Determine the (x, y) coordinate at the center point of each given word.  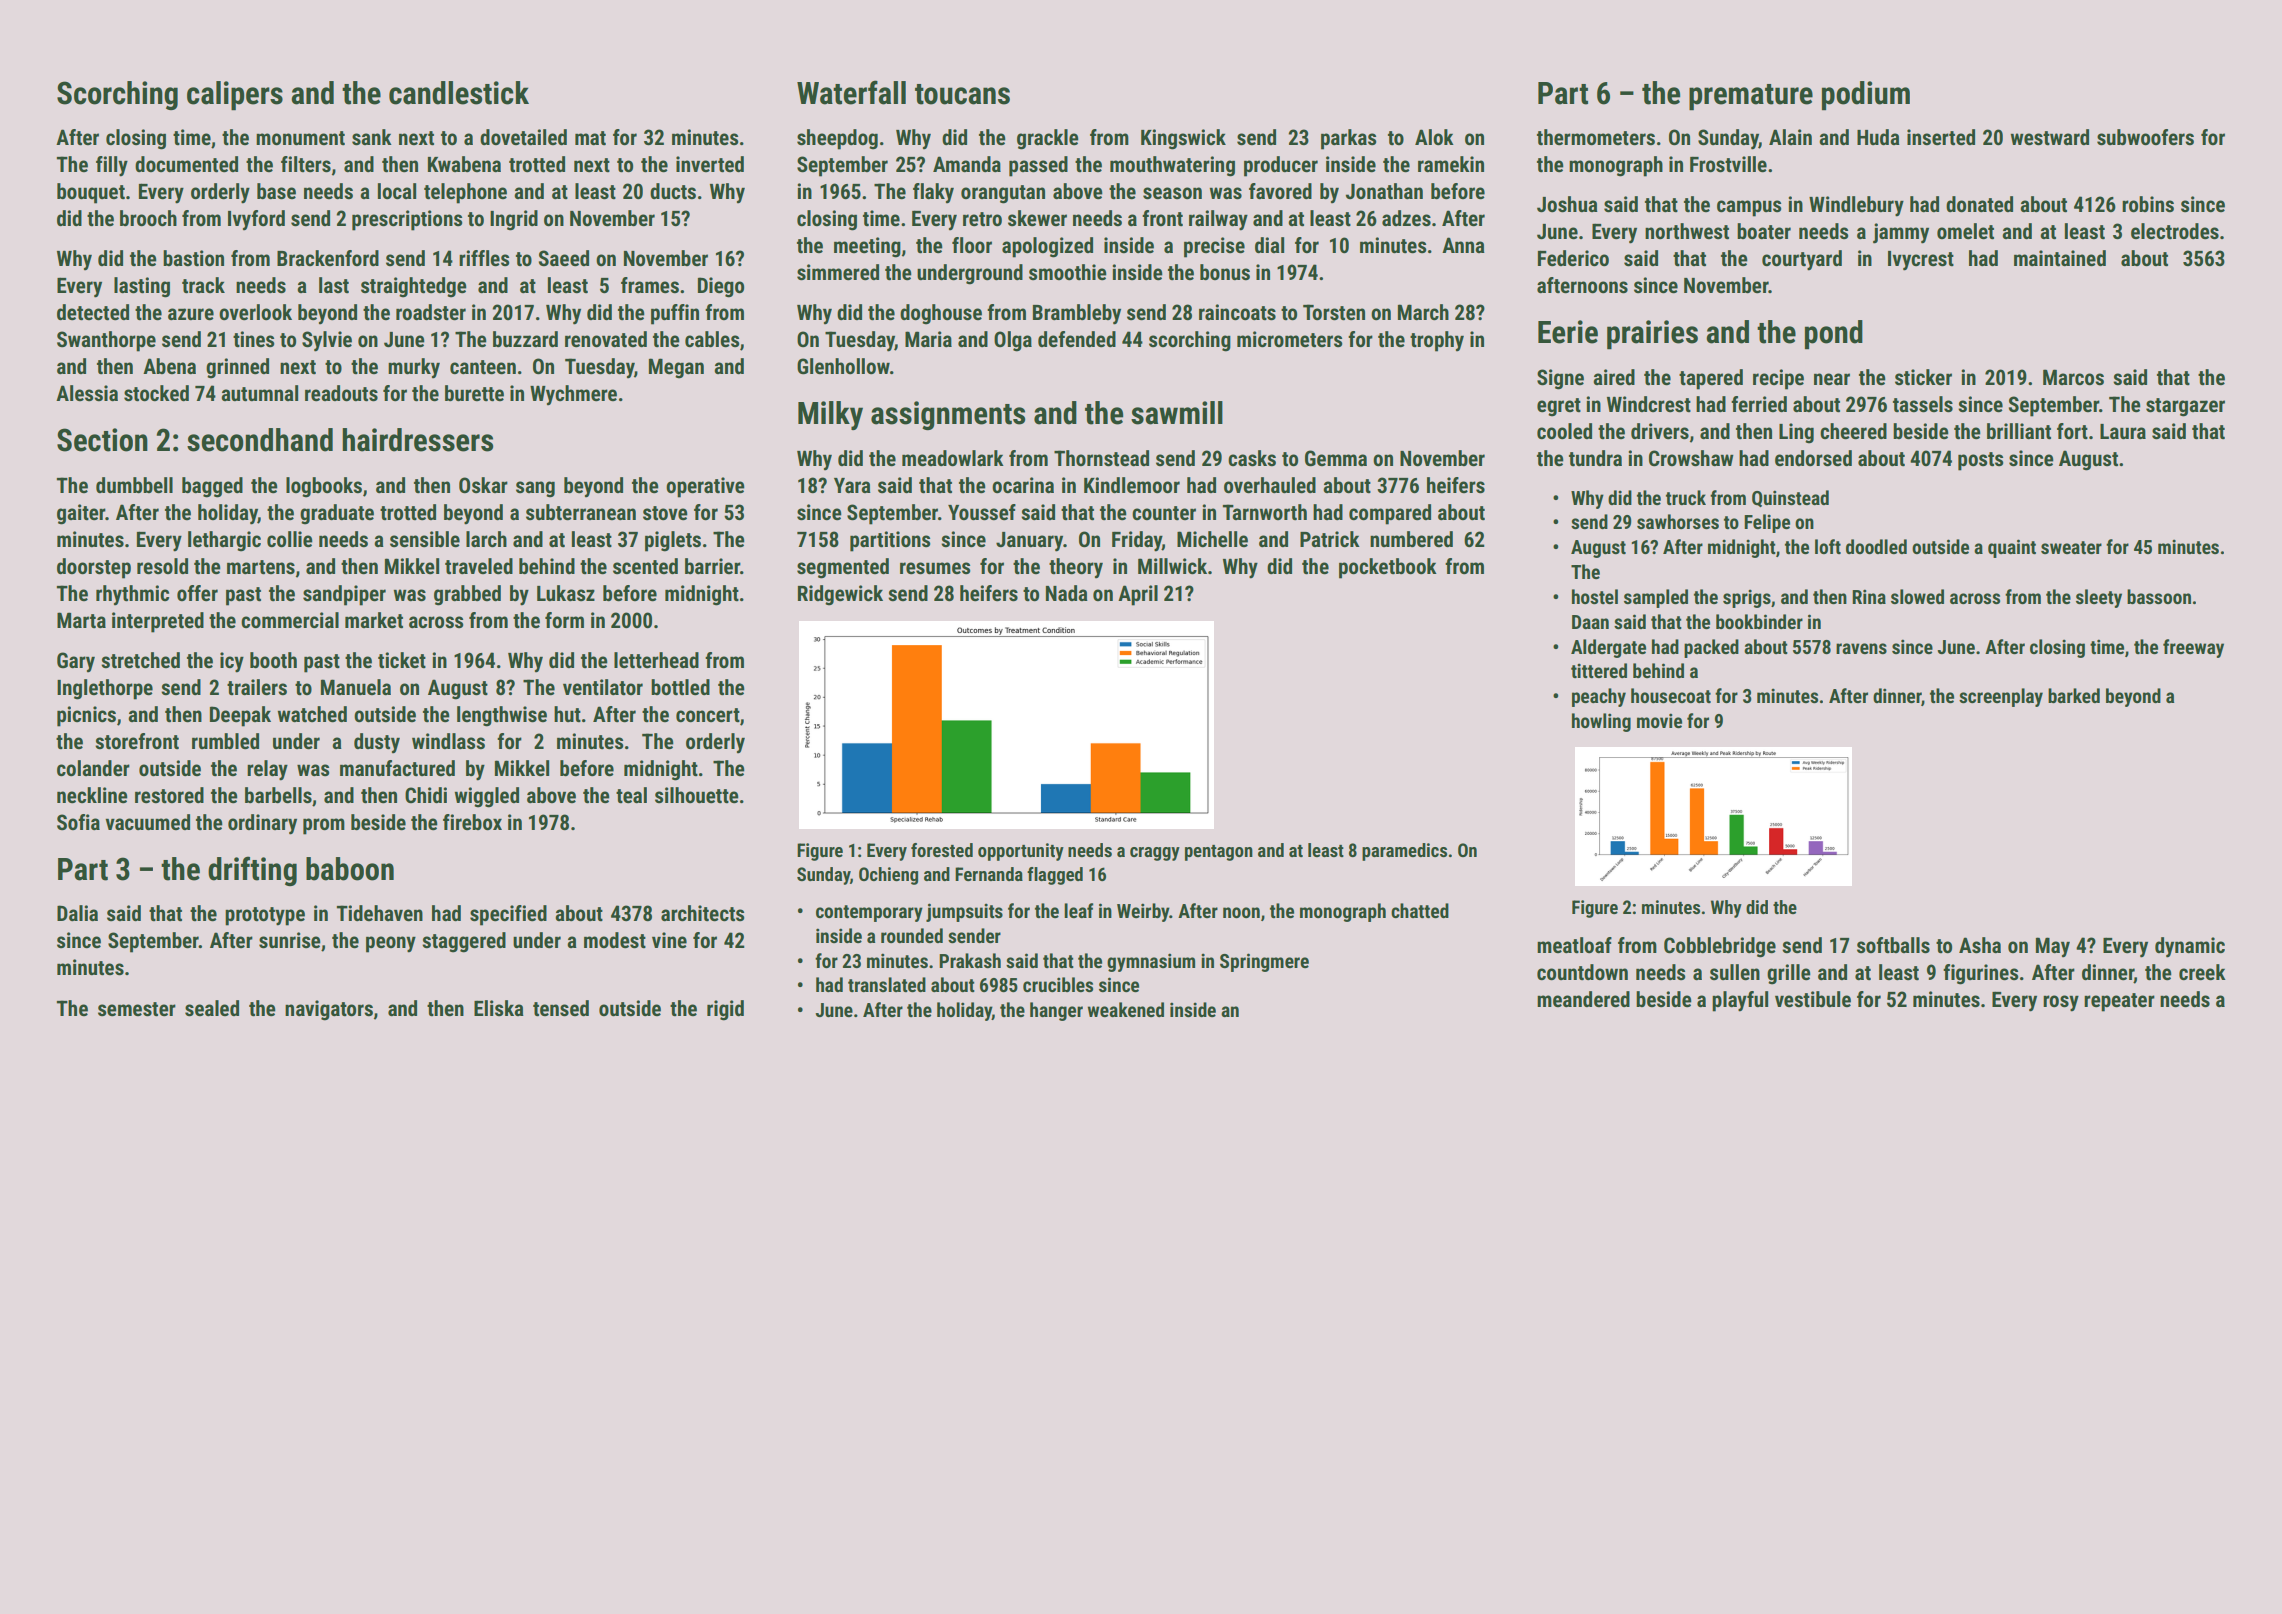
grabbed (467, 595)
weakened (1125, 1009)
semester (137, 1009)
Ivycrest (1921, 261)
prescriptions (407, 220)
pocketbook (1388, 568)
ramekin (1451, 164)
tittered (1599, 670)
